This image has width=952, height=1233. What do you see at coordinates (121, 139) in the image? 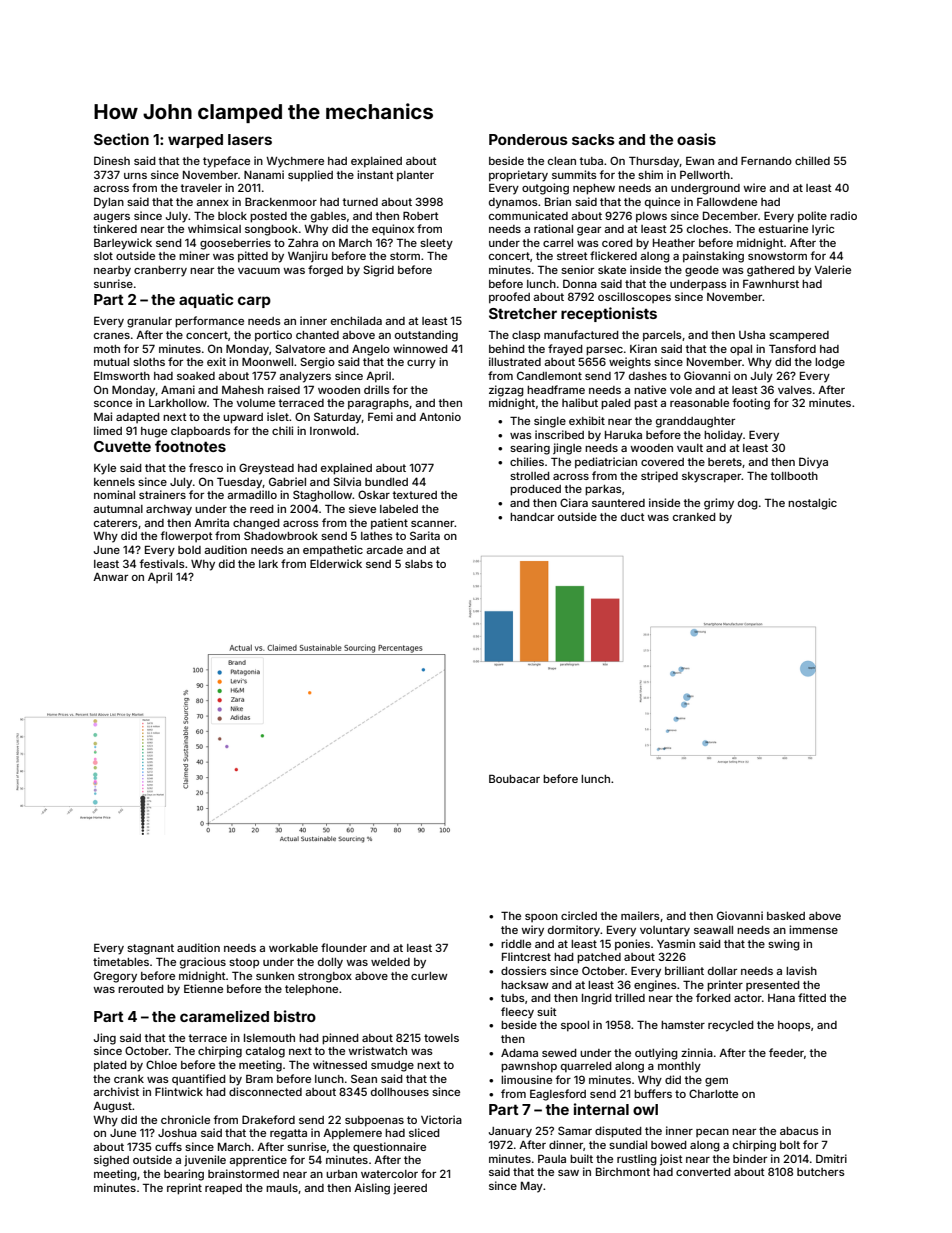
I see `Section` at bounding box center [121, 139].
